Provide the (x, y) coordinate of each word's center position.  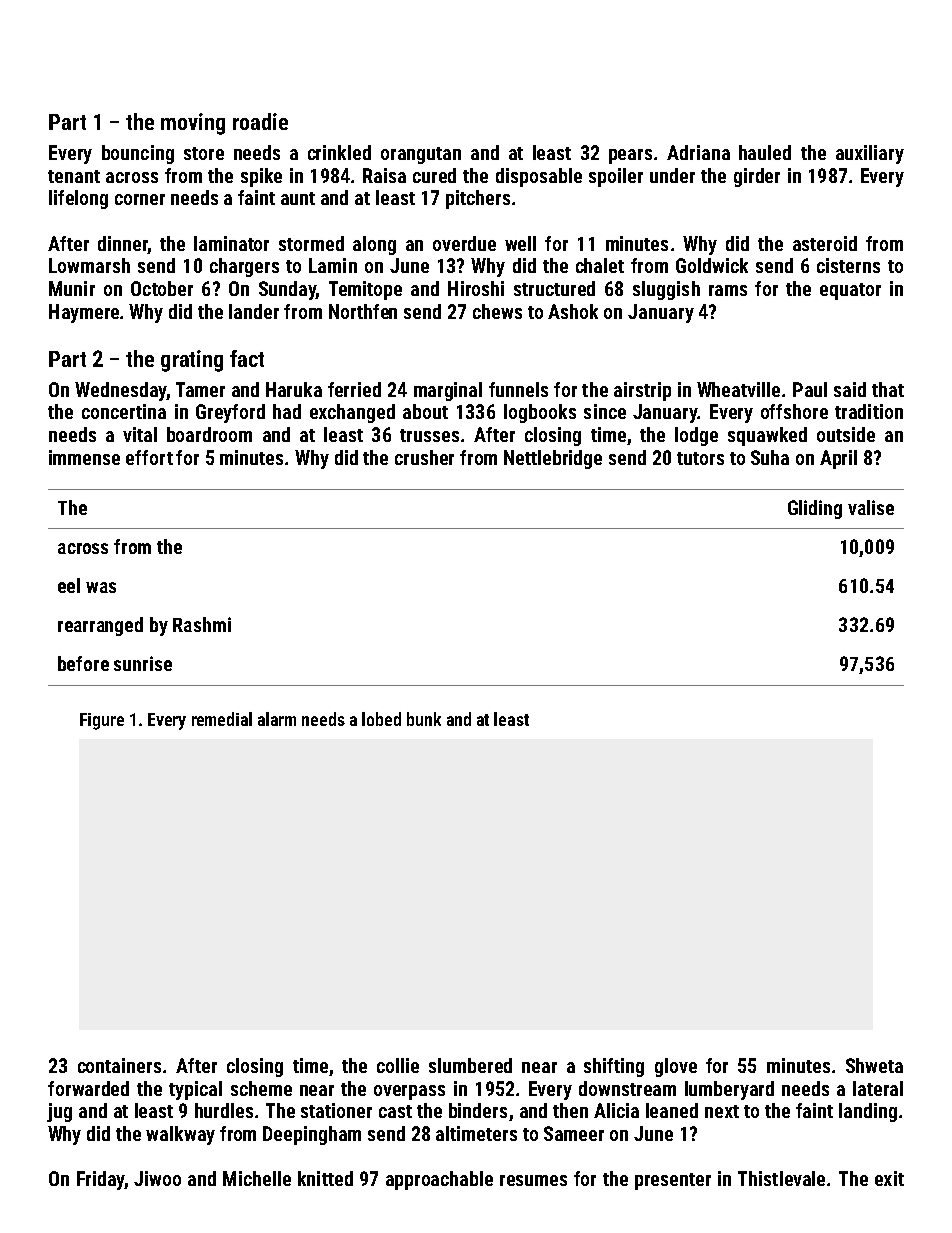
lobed (381, 719)
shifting (614, 1067)
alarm (277, 719)
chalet (600, 265)
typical (195, 1090)
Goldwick (712, 265)
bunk (424, 719)
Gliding (815, 509)
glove (676, 1067)
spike (261, 177)
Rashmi (202, 624)
